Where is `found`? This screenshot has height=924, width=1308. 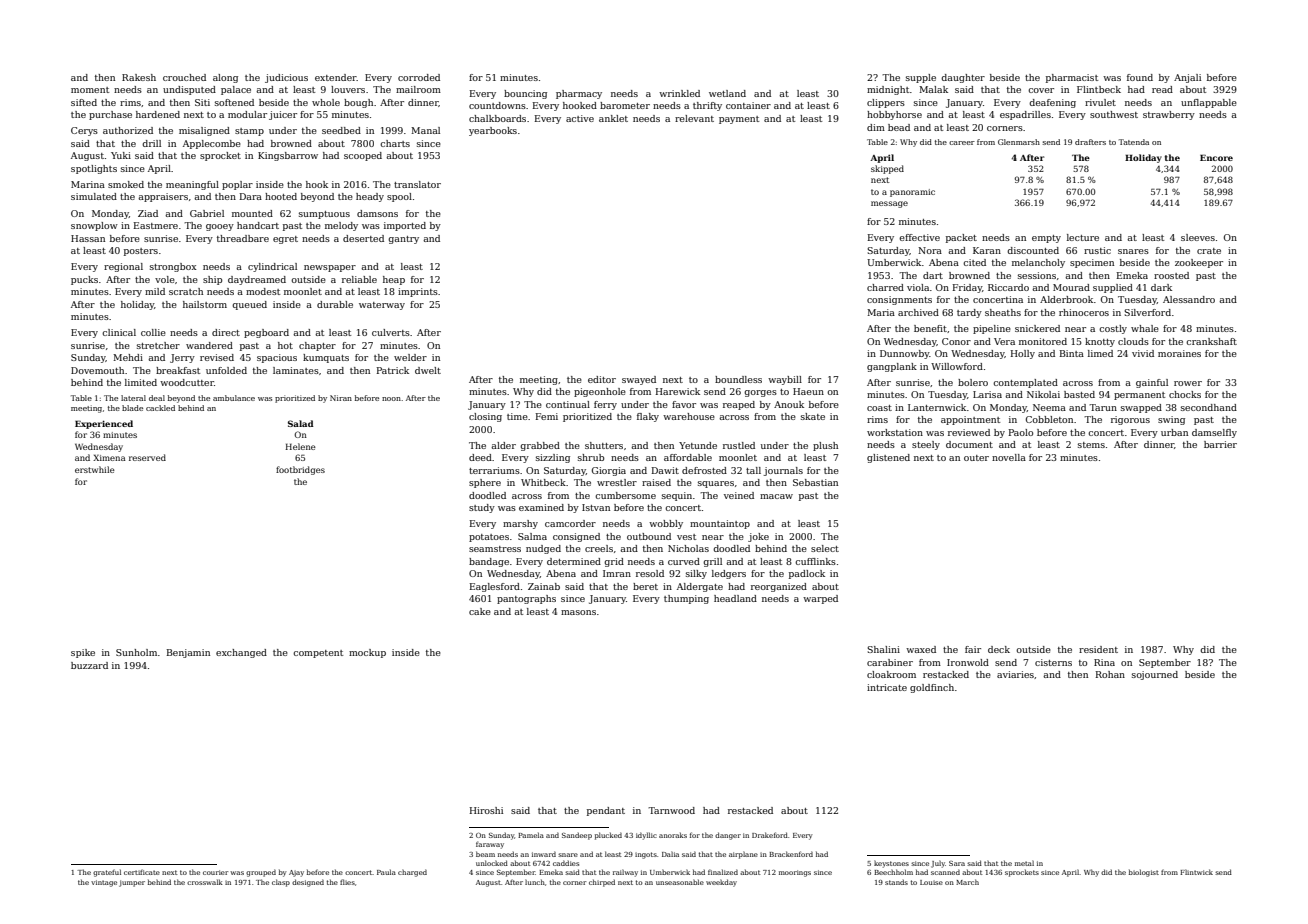 found is located at coordinates (1140, 77).
